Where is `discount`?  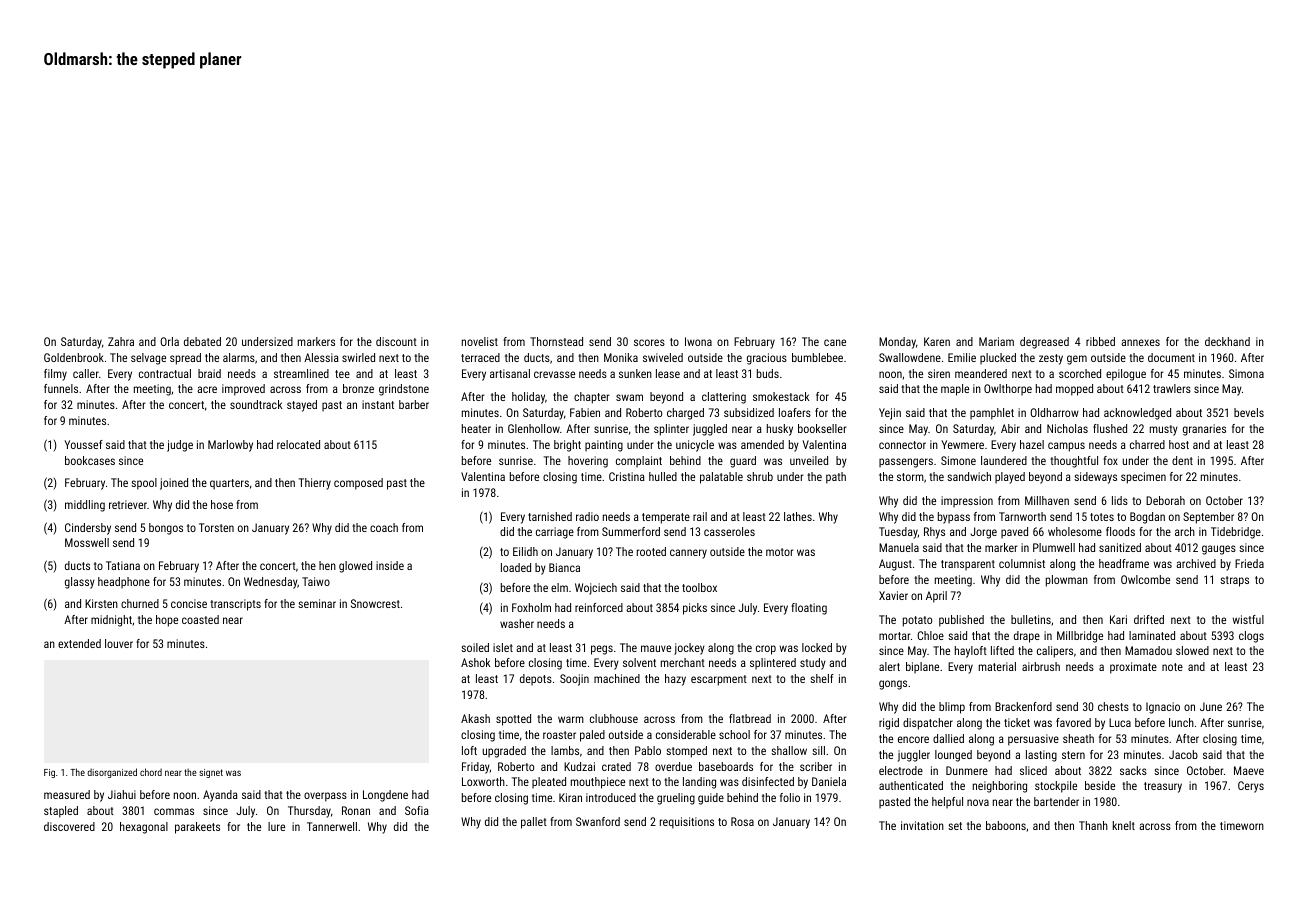 discount is located at coordinates (396, 341).
